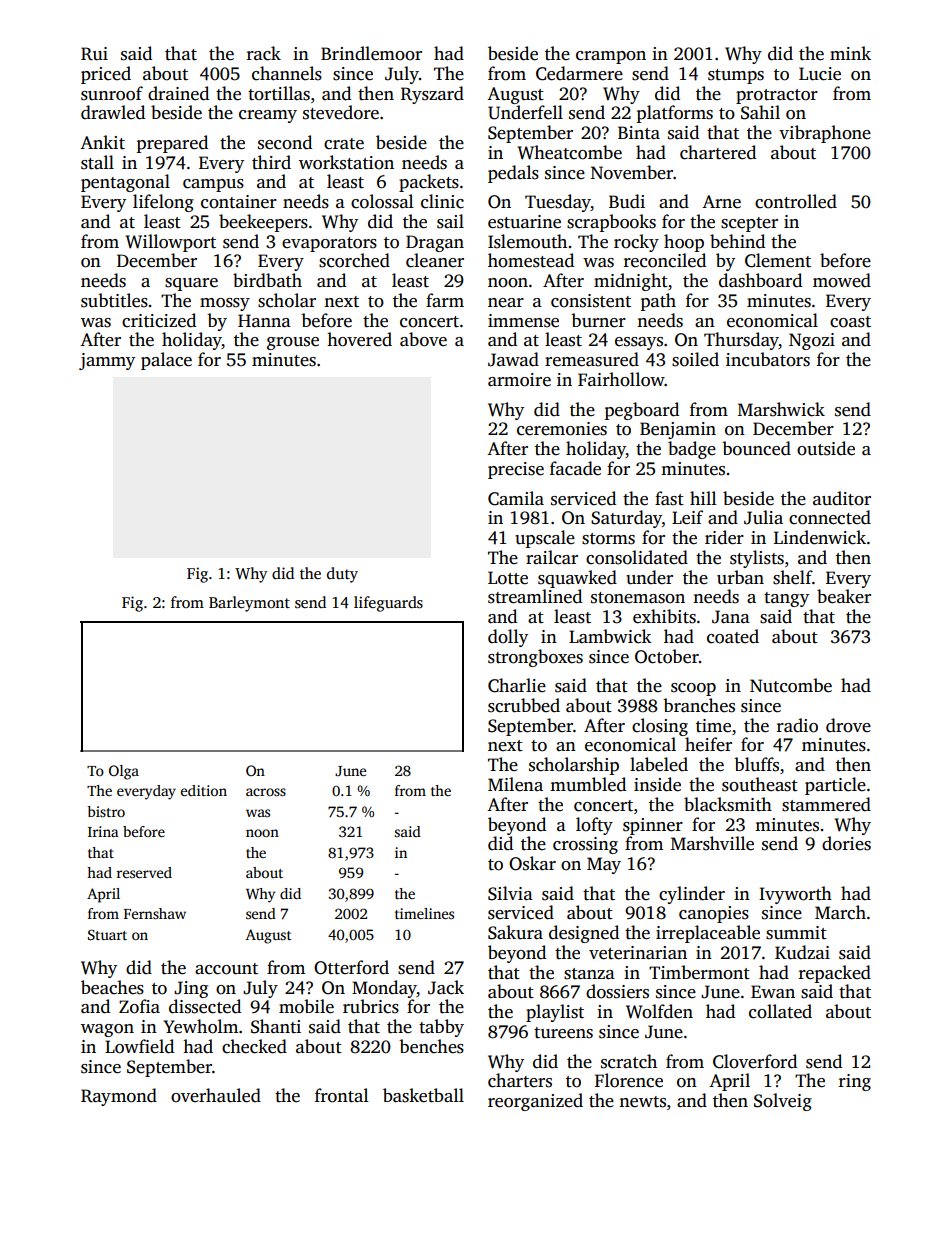  What do you see at coordinates (107, 361) in the screenshot?
I see `jammy` at bounding box center [107, 361].
